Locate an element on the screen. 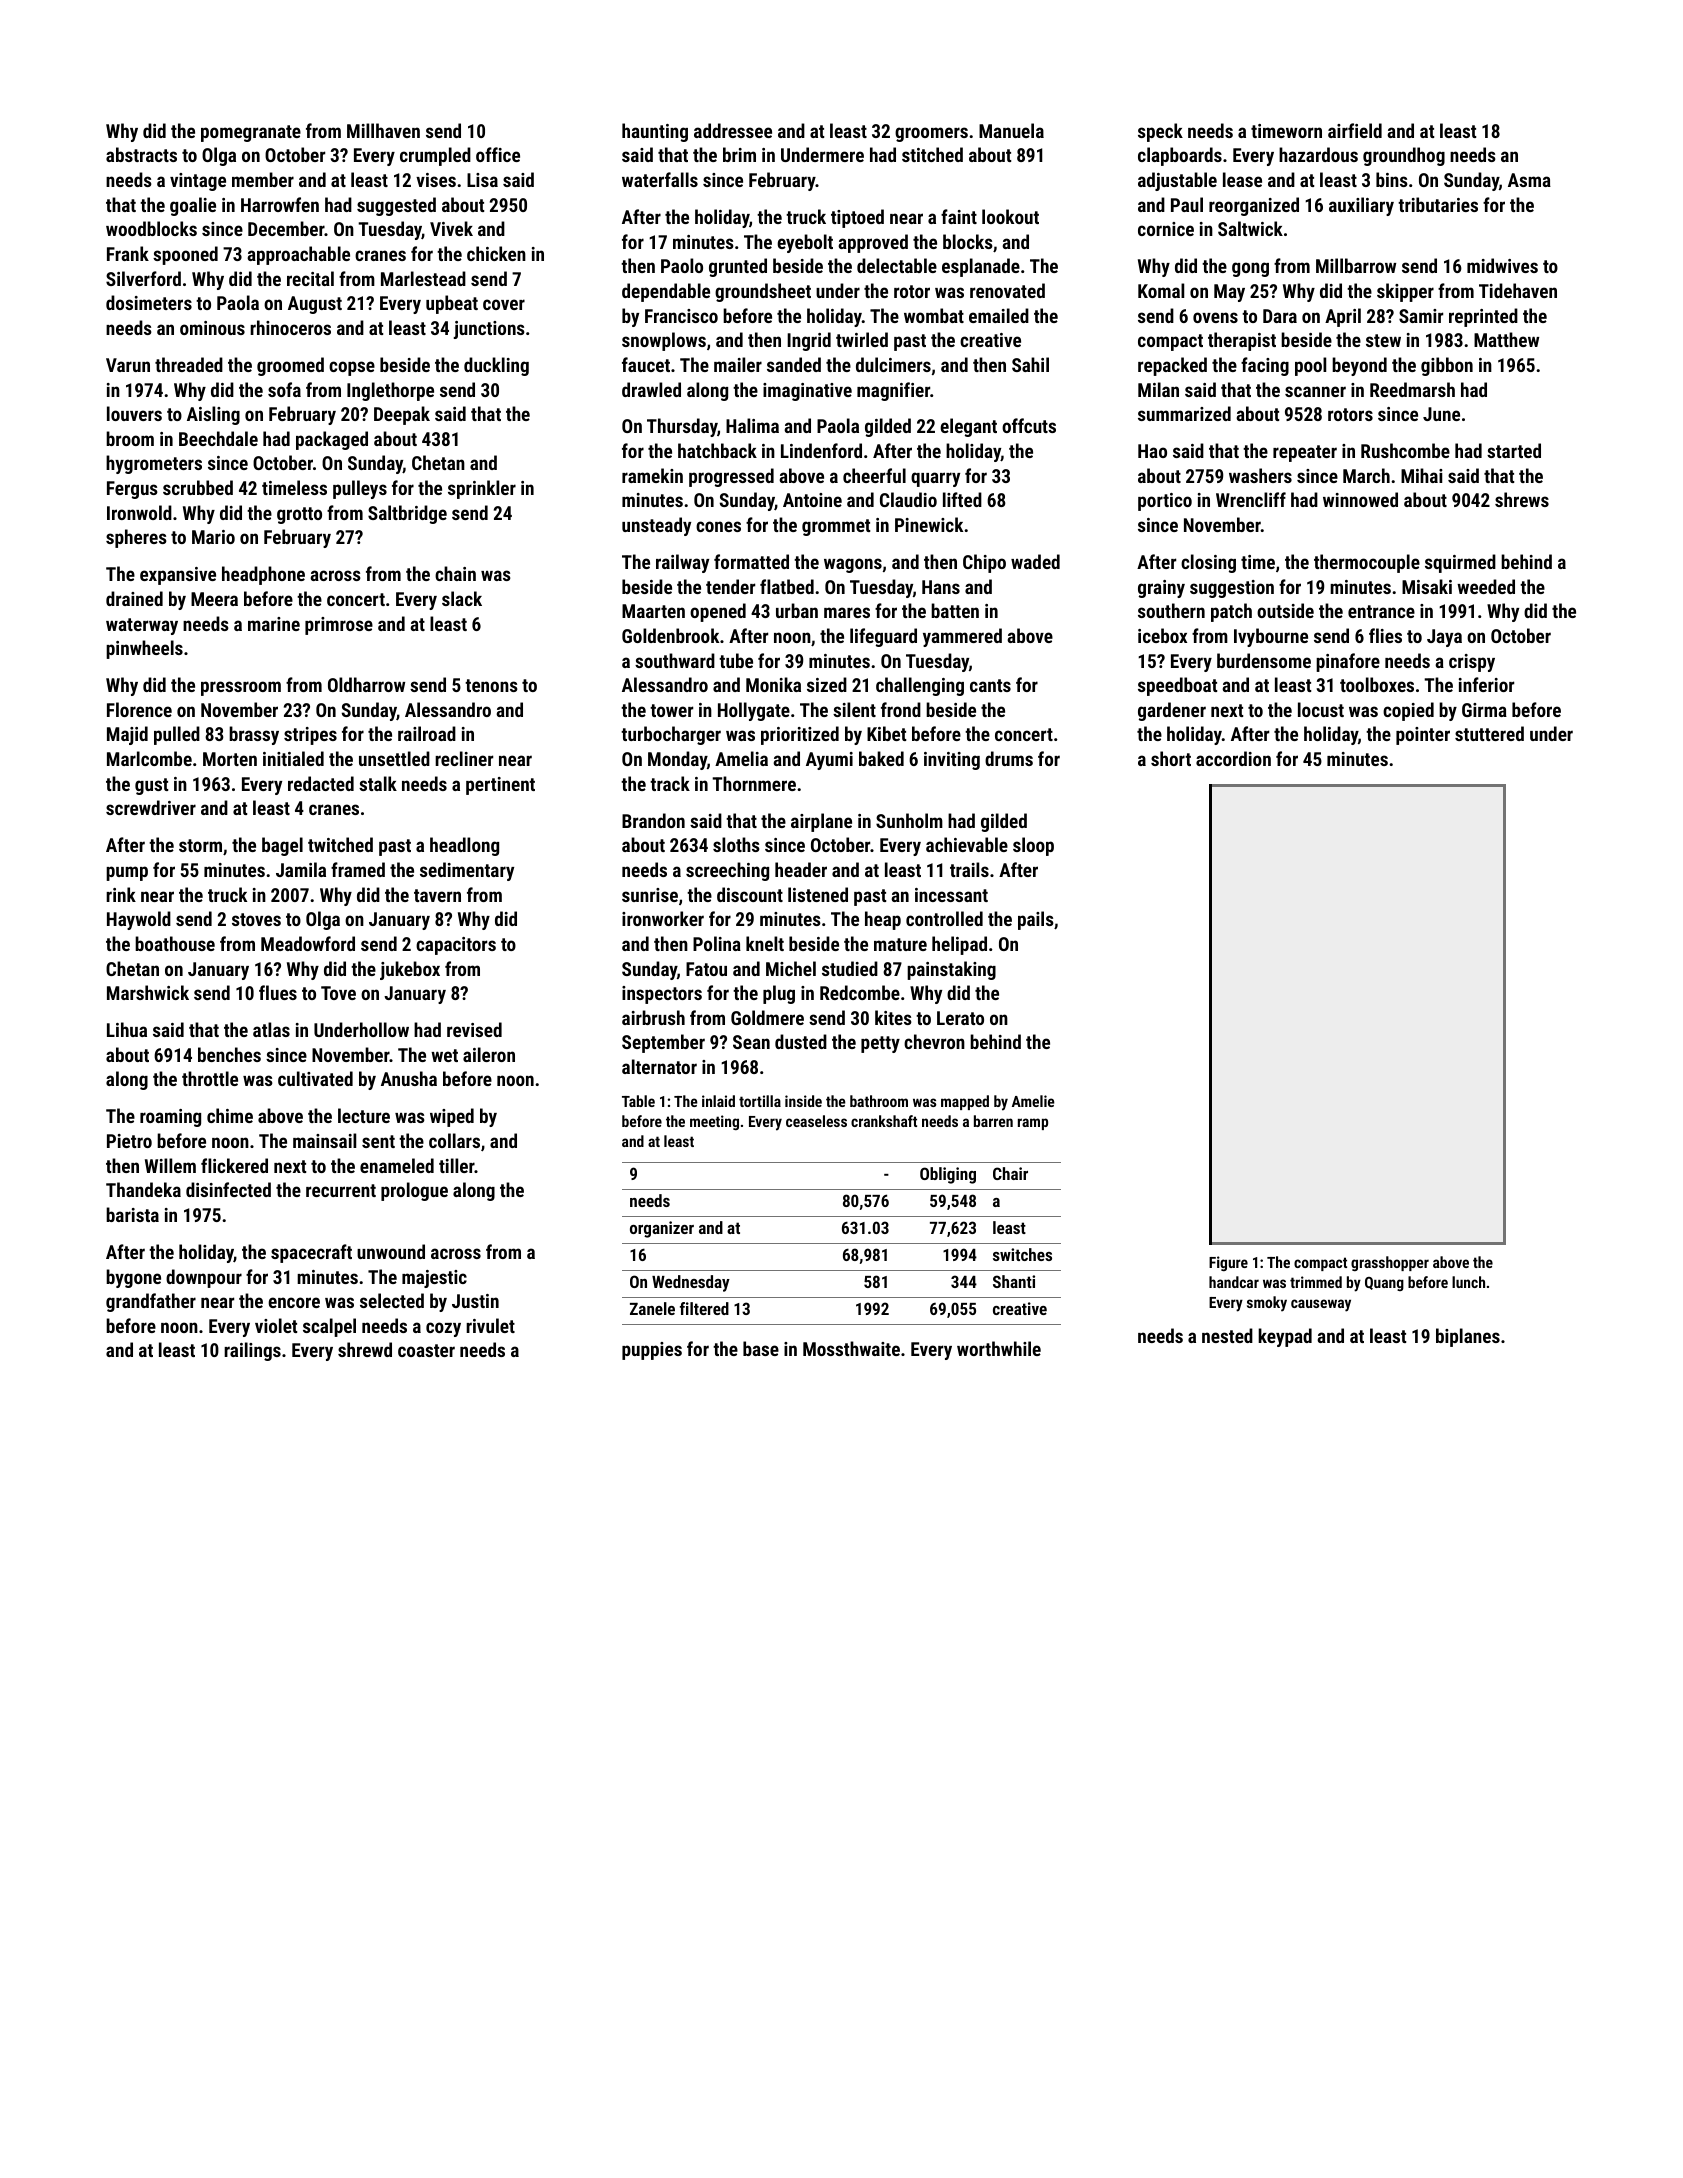 This screenshot has width=1683, height=2178. groomers is located at coordinates (931, 134).
